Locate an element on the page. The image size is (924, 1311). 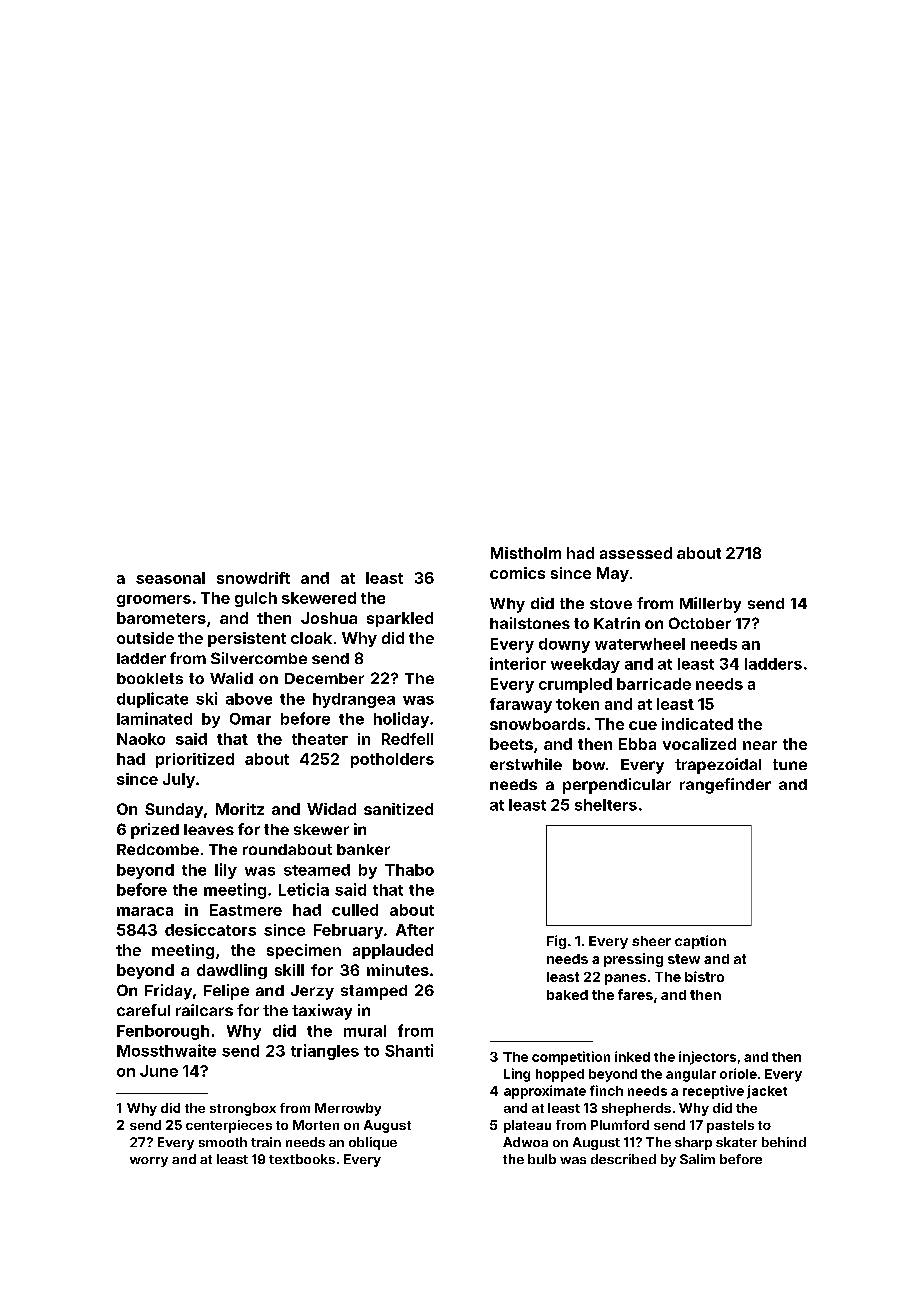
shelters is located at coordinates (606, 805).
